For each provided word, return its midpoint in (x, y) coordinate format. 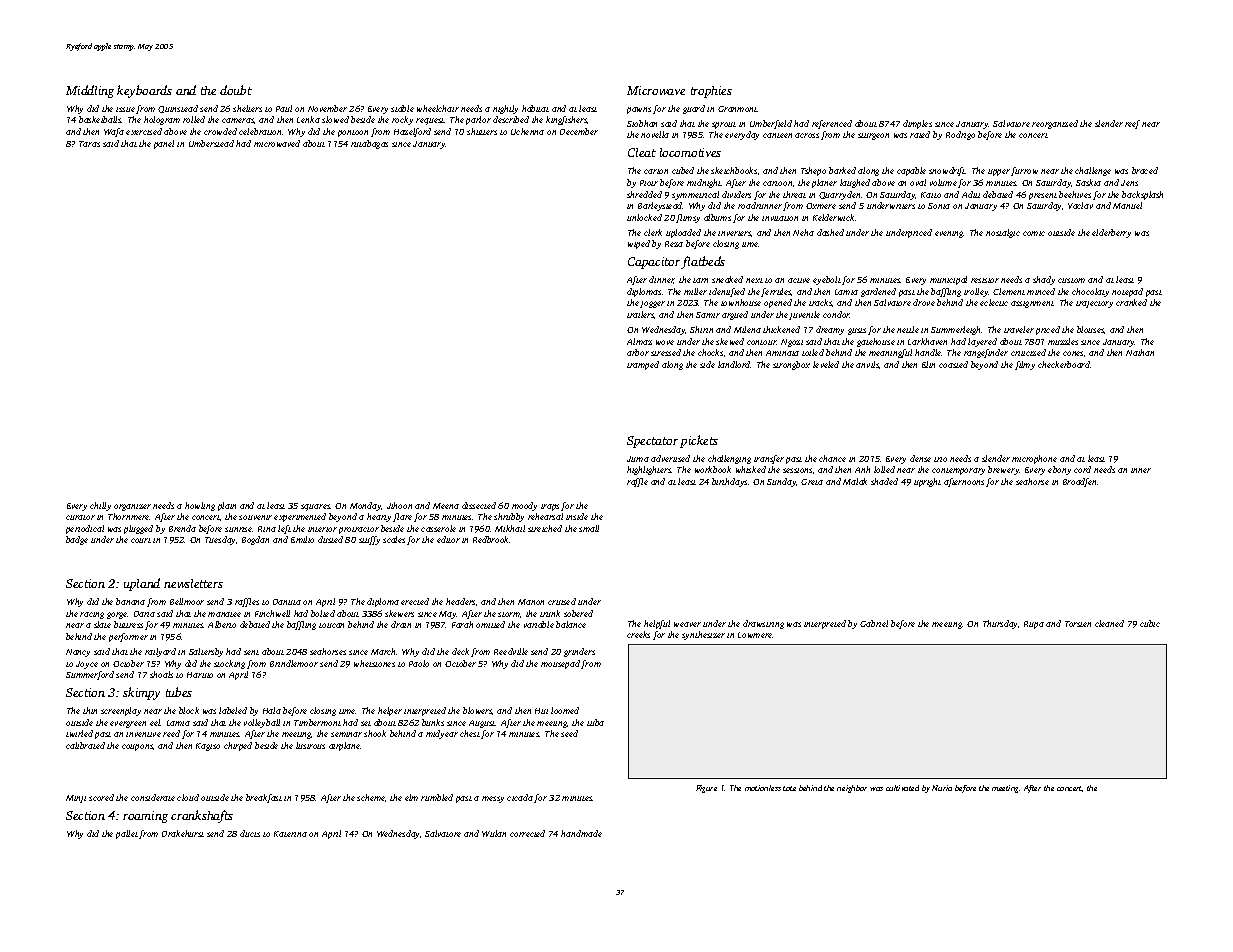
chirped (238, 746)
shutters (482, 131)
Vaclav (1080, 205)
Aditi (971, 194)
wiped (639, 244)
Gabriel (874, 623)
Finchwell (272, 613)
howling (200, 506)
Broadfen (1080, 482)
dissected (479, 505)
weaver (687, 624)
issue (125, 109)
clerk (653, 232)
